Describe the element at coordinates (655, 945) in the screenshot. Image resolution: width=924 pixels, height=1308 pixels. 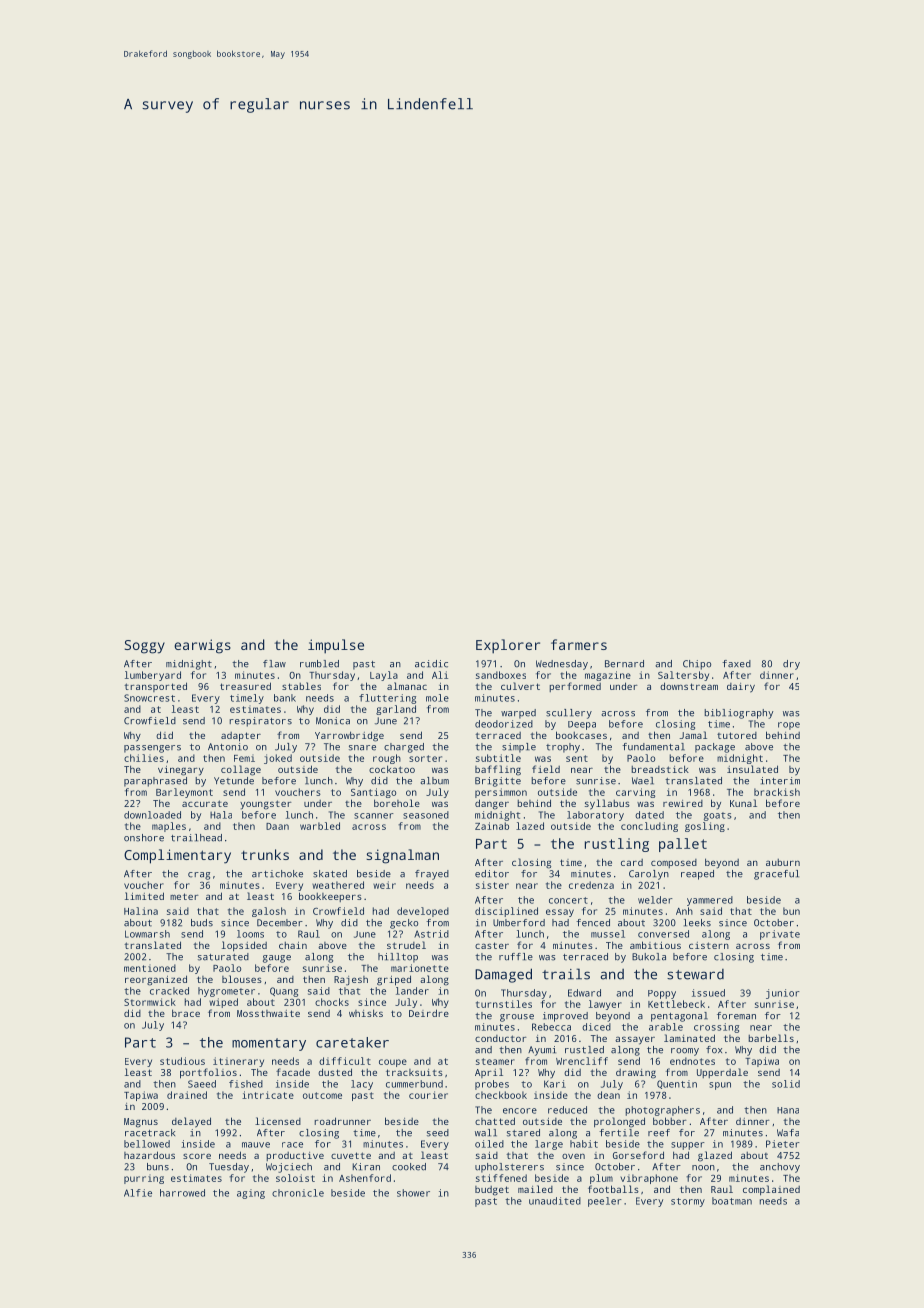
I see `ambitious` at that location.
